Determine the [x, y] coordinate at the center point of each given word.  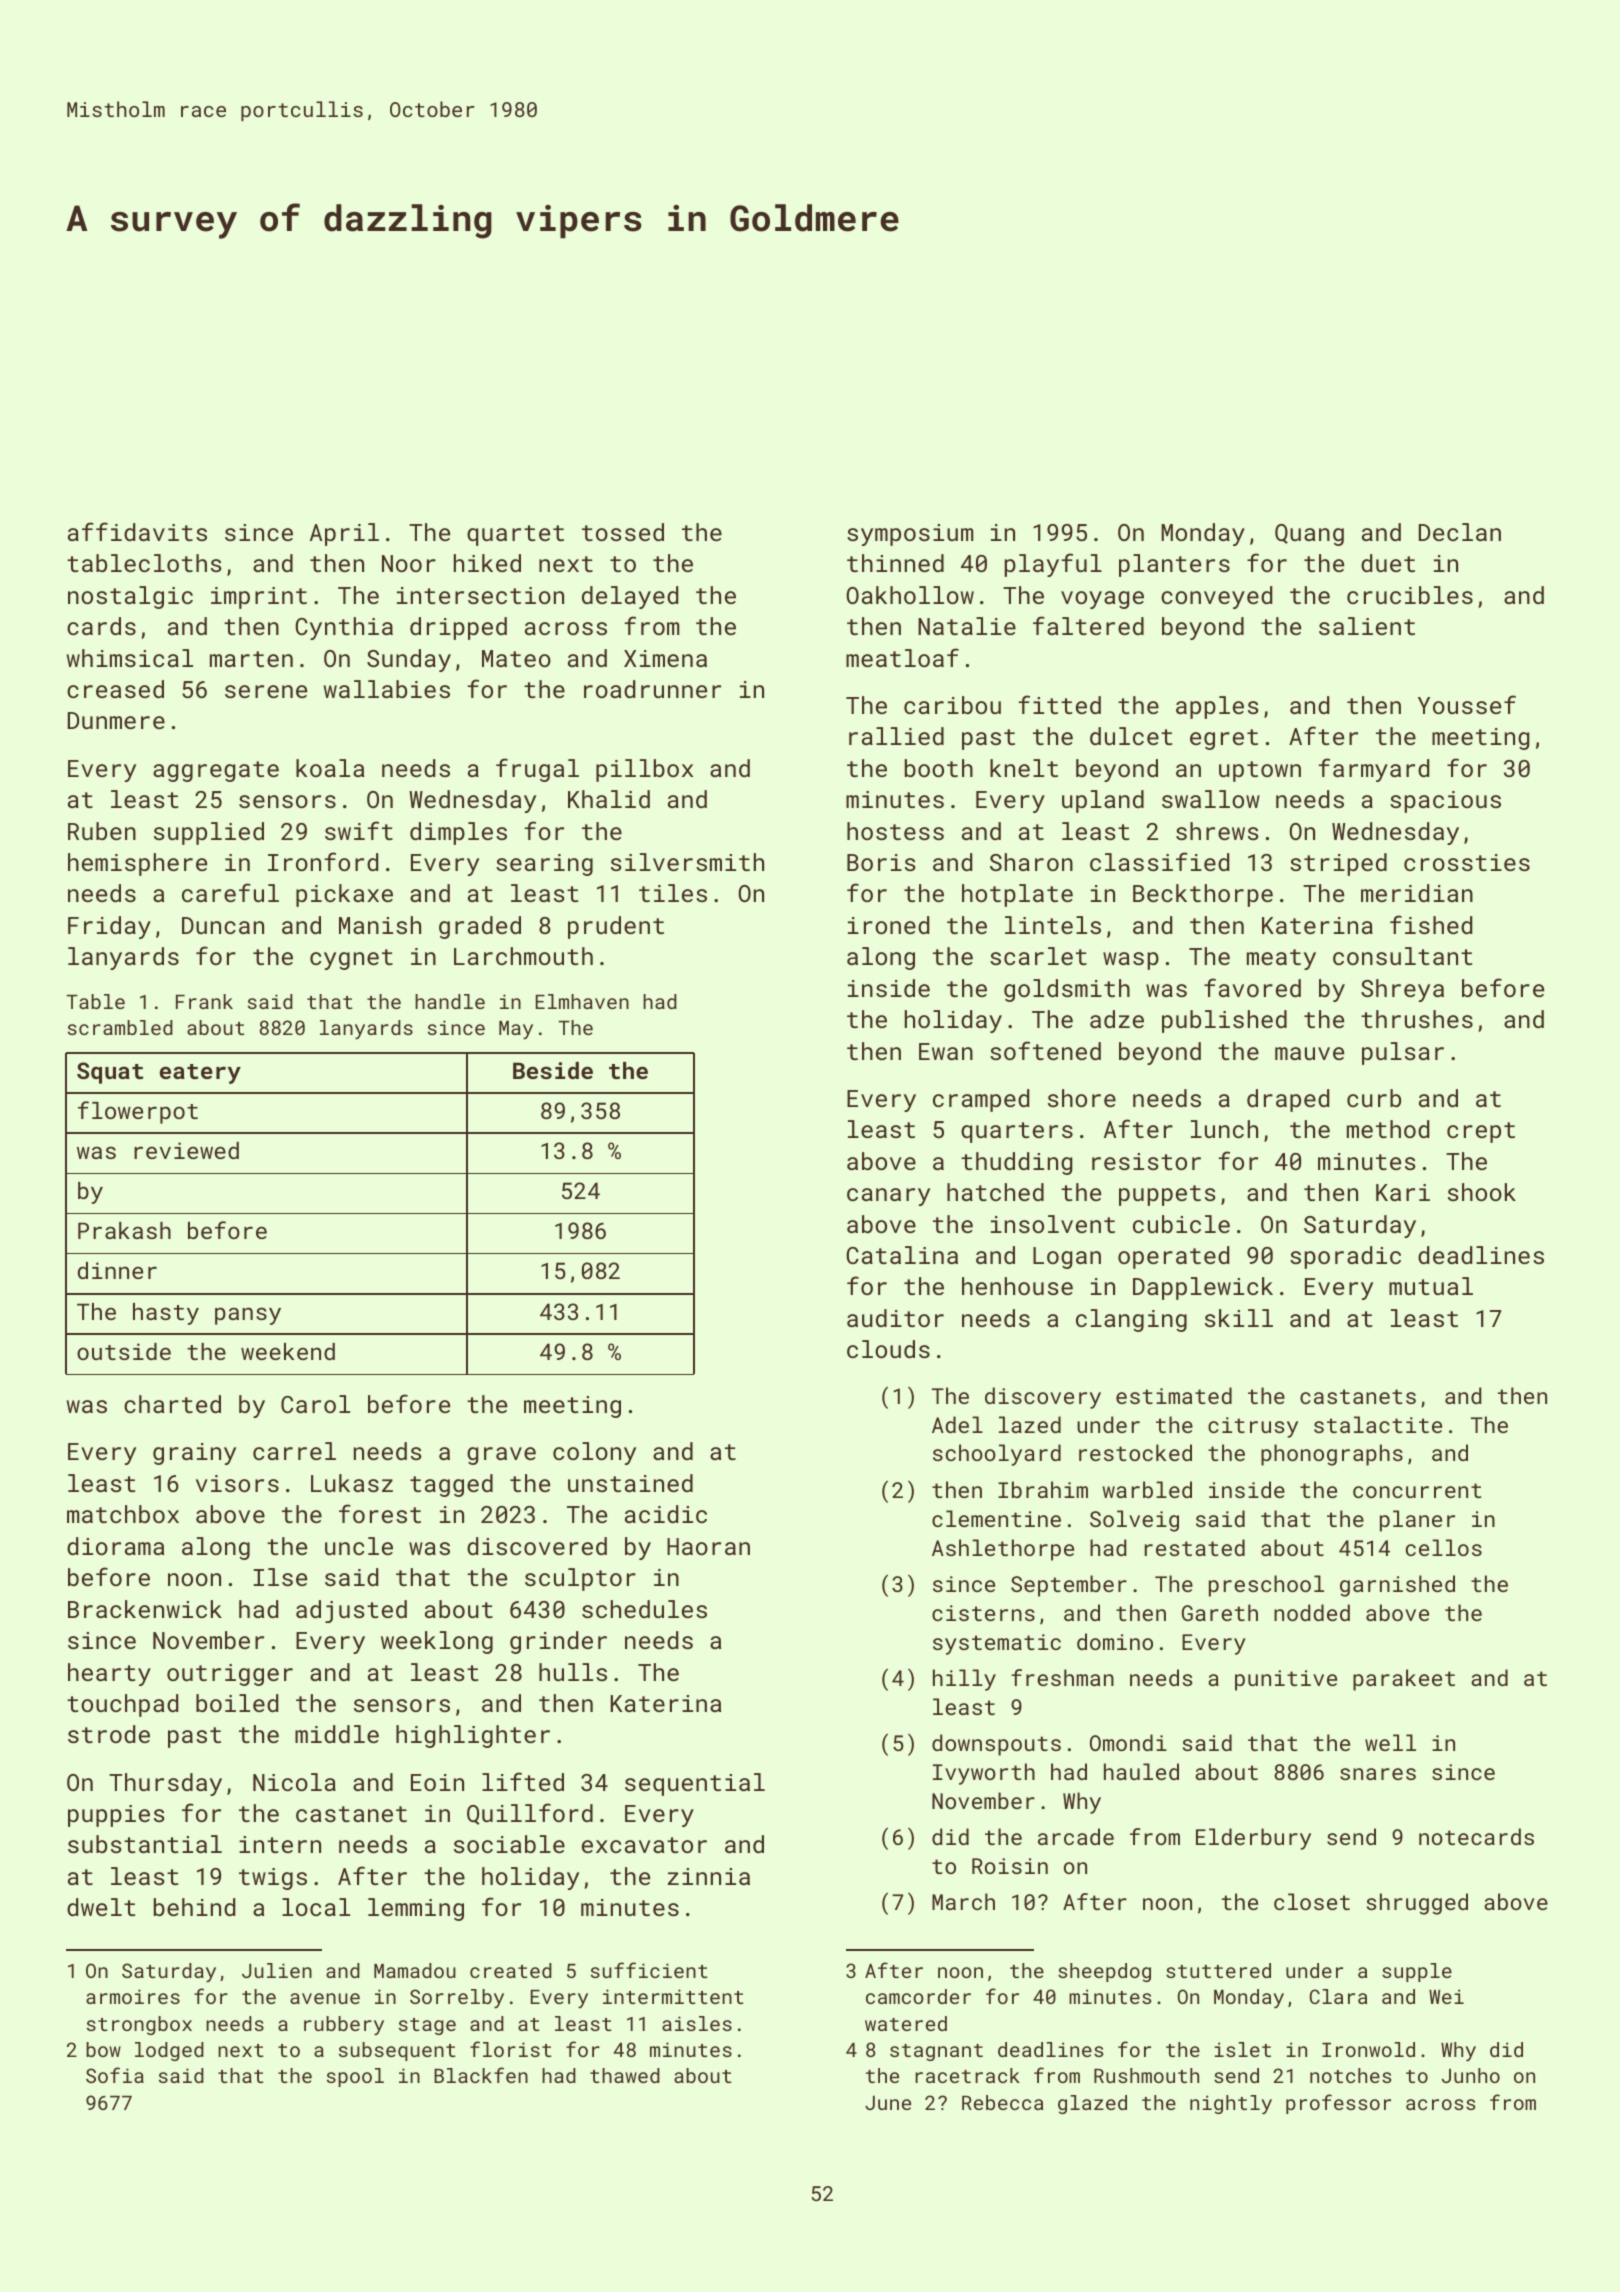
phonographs [1332, 1455]
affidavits [137, 531]
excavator [644, 1845]
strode [109, 1734]
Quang [1309, 535]
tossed [623, 532]
